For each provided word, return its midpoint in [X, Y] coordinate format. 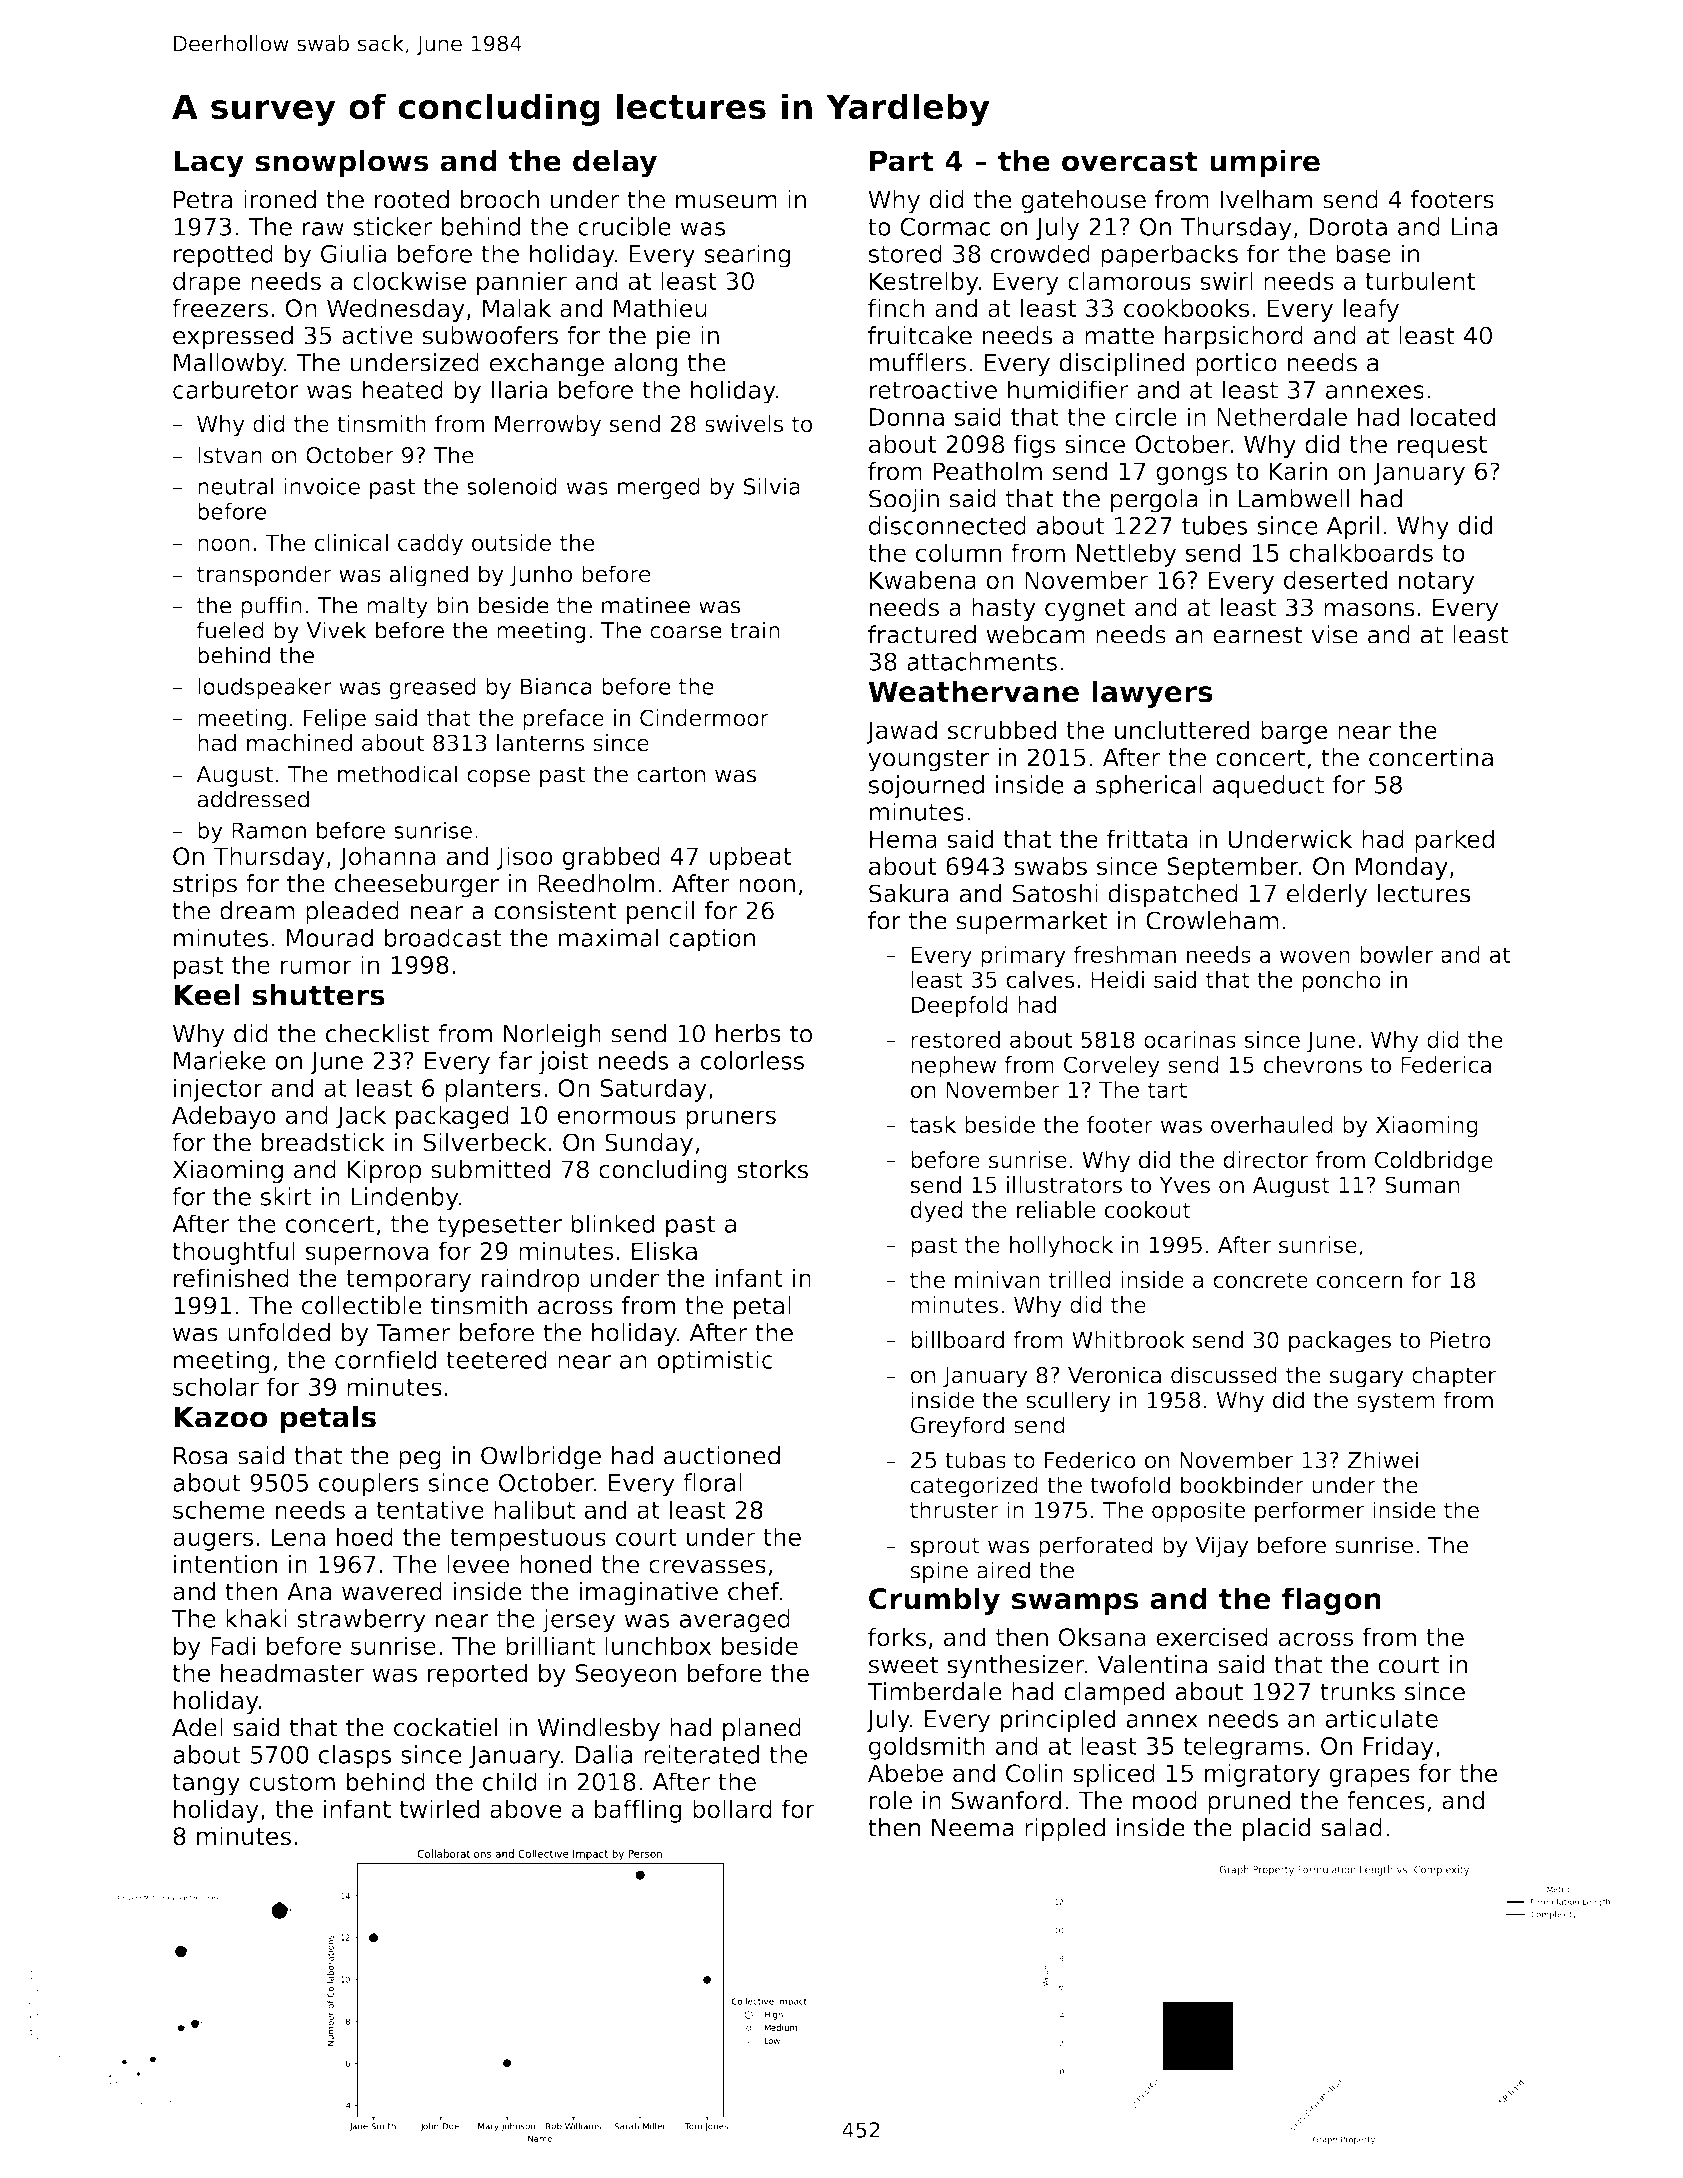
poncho [1341, 982]
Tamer [413, 1333]
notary [1437, 583]
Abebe [905, 1773]
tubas [975, 1460]
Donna [907, 417]
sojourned [926, 787]
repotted [223, 256]
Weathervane [973, 691]
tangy [206, 1784]
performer [1309, 1512]
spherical [1149, 787]
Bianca [556, 686]
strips [205, 886]
